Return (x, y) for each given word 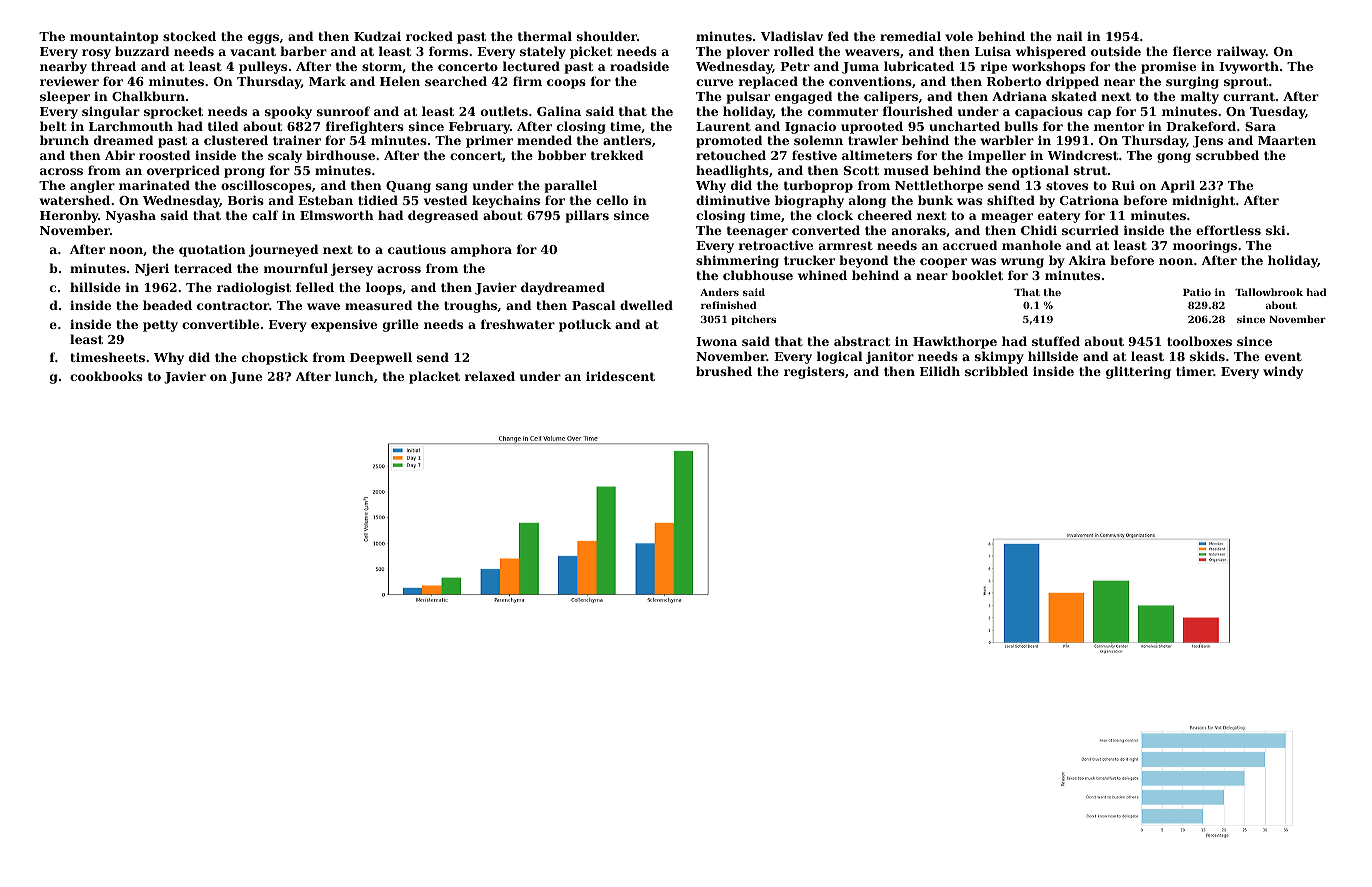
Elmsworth (337, 215)
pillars (587, 216)
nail (1070, 36)
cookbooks (106, 376)
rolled (794, 51)
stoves (1067, 185)
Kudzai (377, 36)
